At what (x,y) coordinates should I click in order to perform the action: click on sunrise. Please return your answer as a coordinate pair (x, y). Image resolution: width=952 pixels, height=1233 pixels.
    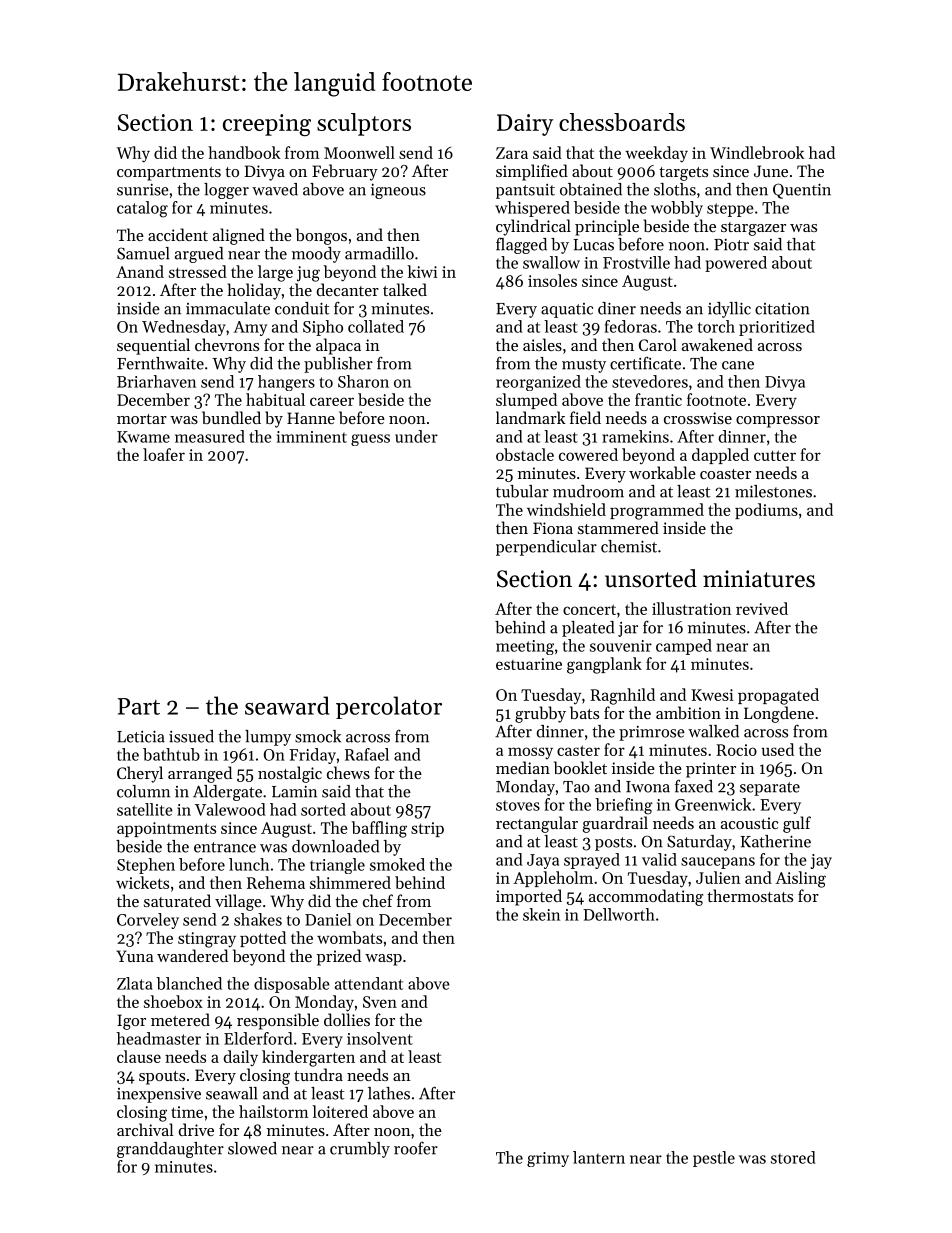
    Looking at the image, I should click on (143, 190).
